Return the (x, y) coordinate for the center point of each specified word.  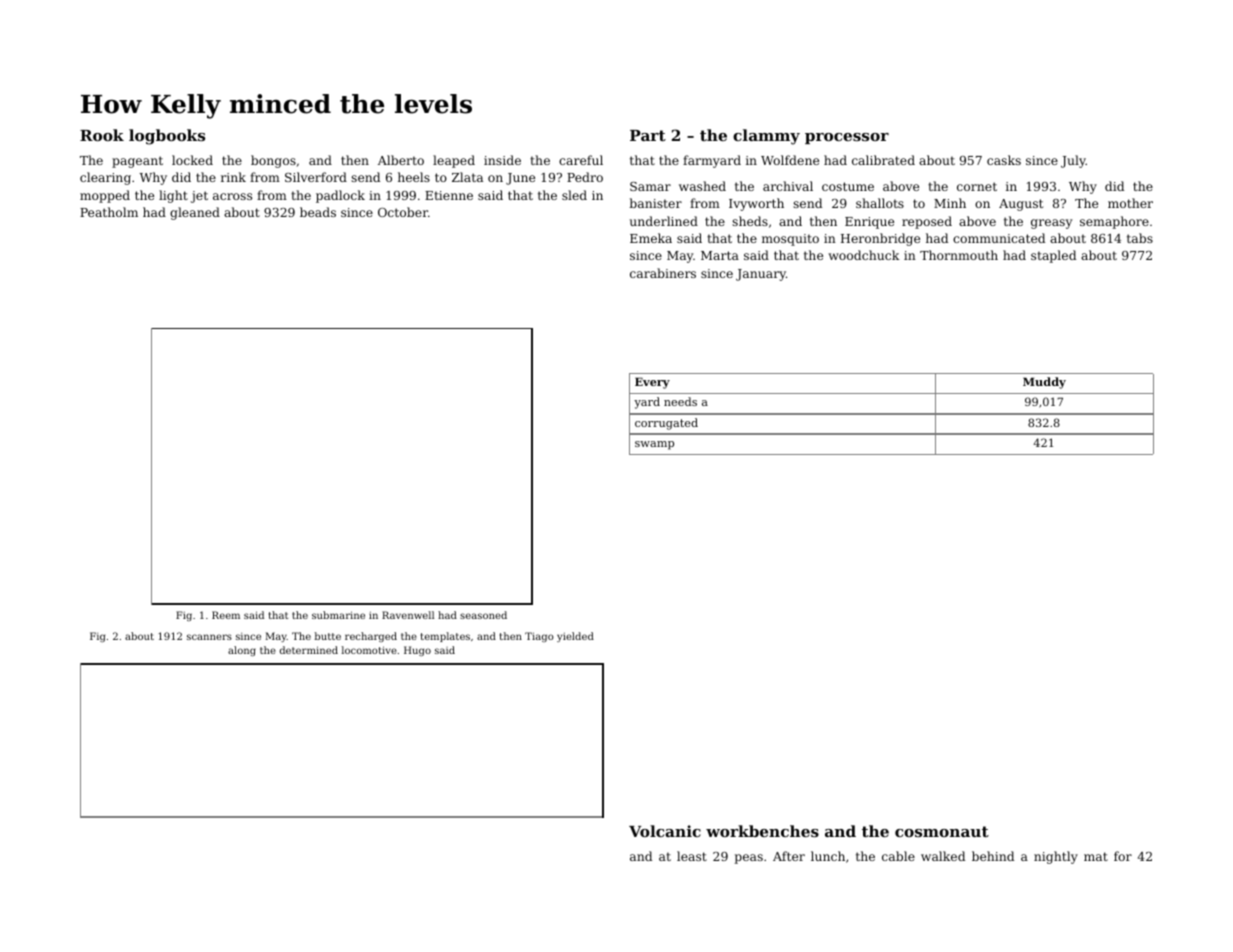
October (403, 212)
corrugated (666, 424)
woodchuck (864, 255)
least (692, 856)
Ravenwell (408, 615)
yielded (575, 637)
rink (233, 177)
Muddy (1044, 383)
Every (652, 383)
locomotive (369, 650)
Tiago (539, 637)
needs (680, 401)
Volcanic (665, 831)
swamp (654, 445)
